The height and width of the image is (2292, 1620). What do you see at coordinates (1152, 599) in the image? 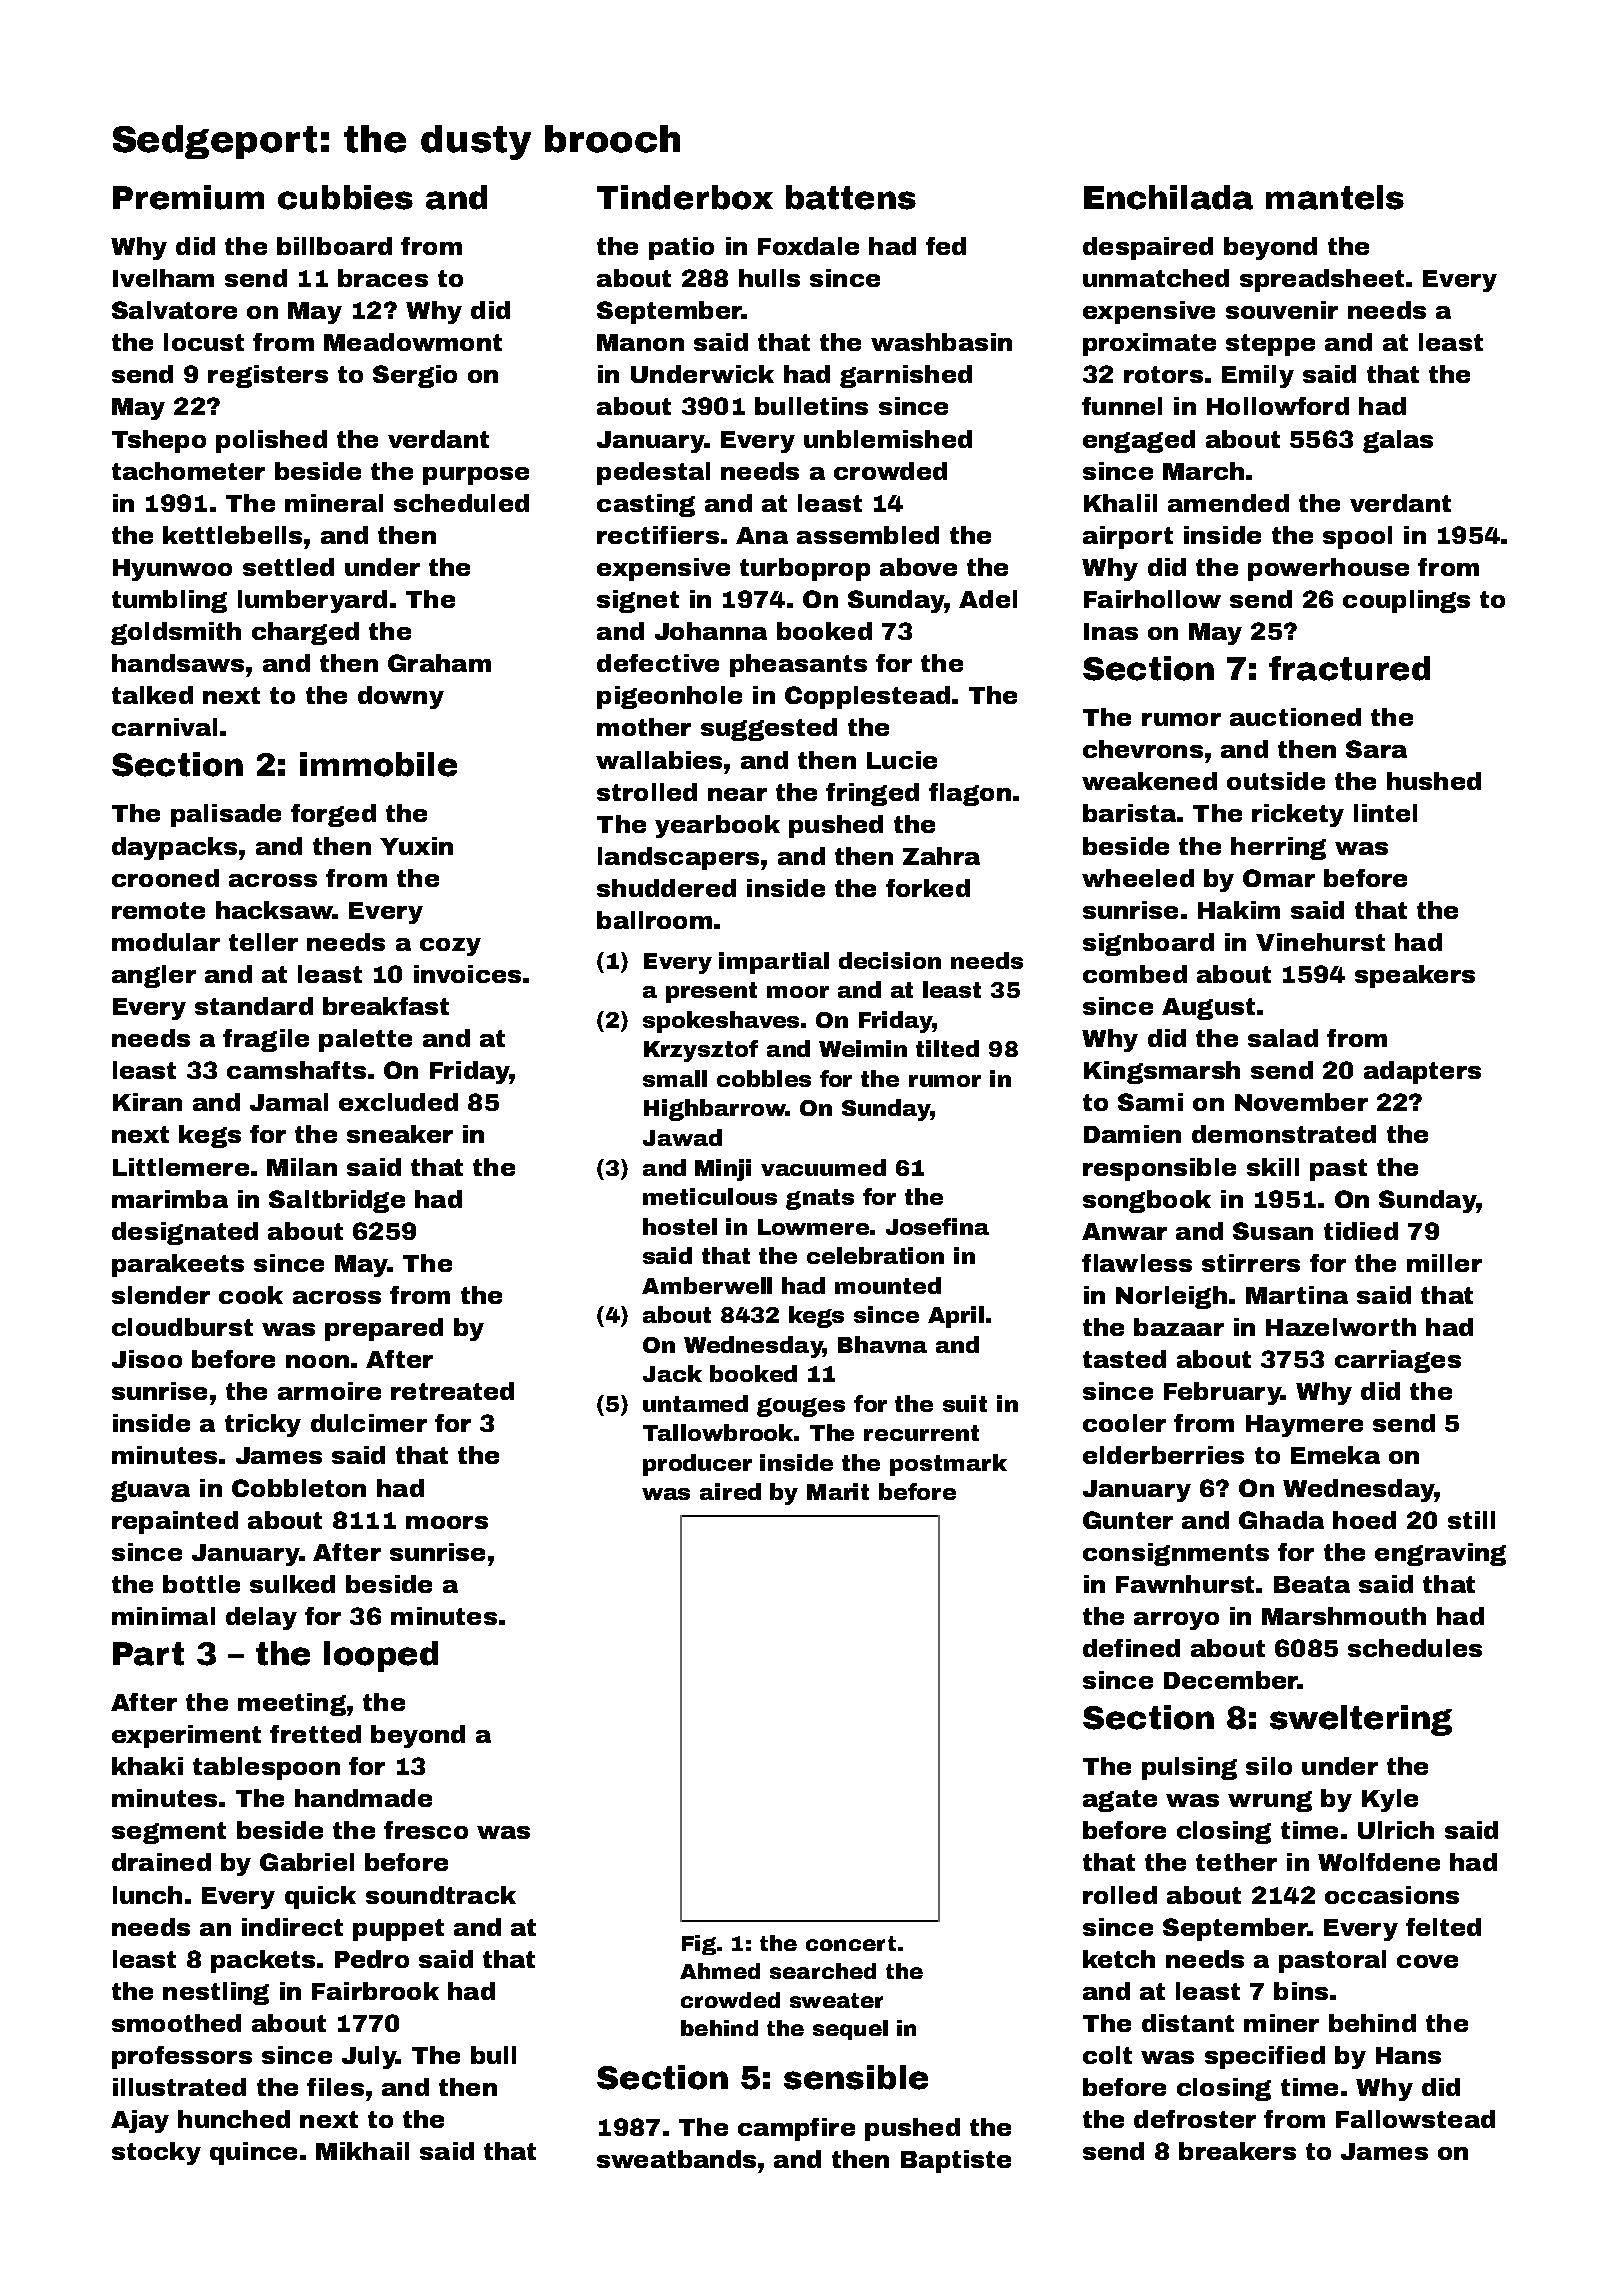
I see `Fairhollow` at bounding box center [1152, 599].
